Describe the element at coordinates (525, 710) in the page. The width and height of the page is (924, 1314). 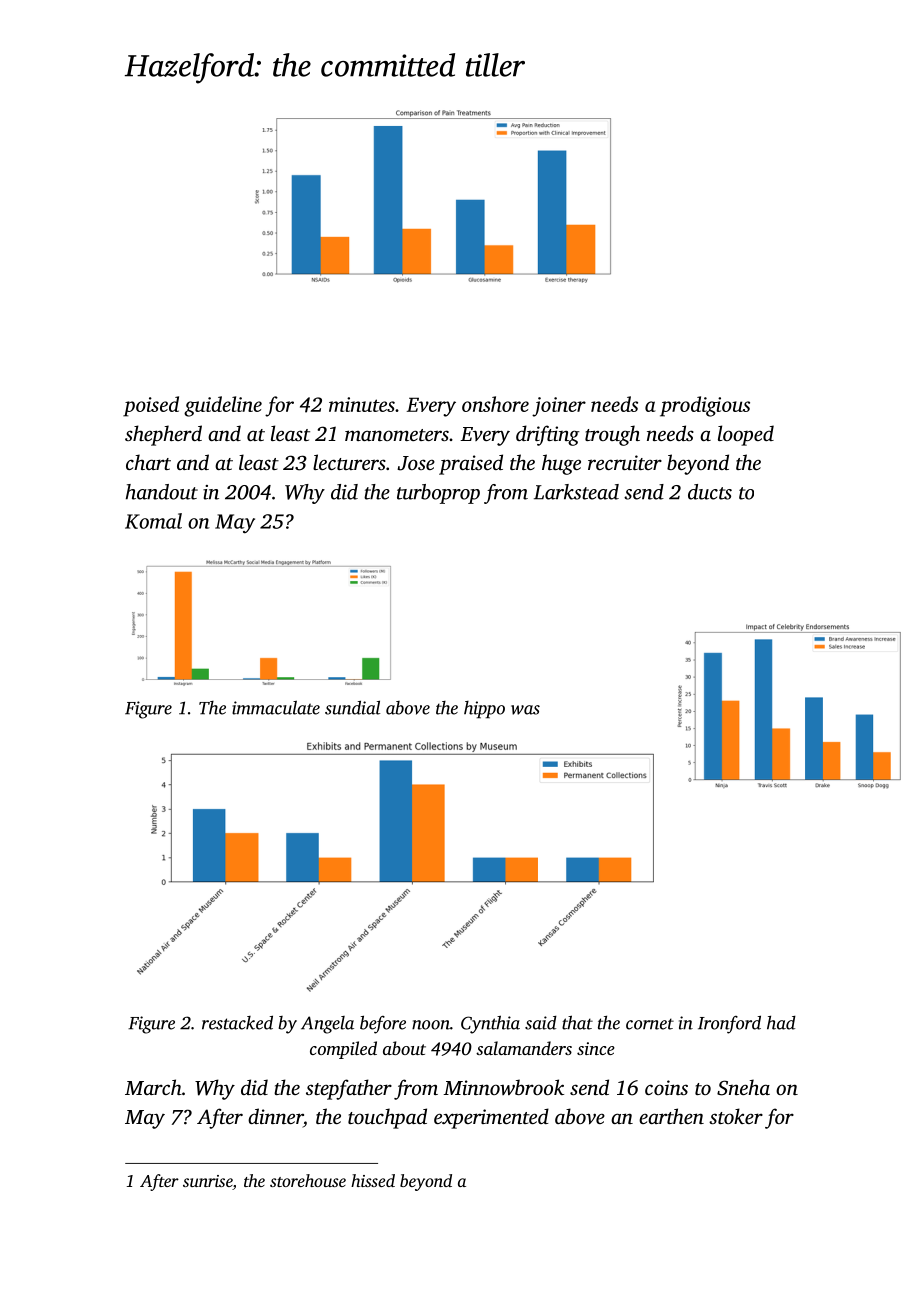
I see `was` at that location.
